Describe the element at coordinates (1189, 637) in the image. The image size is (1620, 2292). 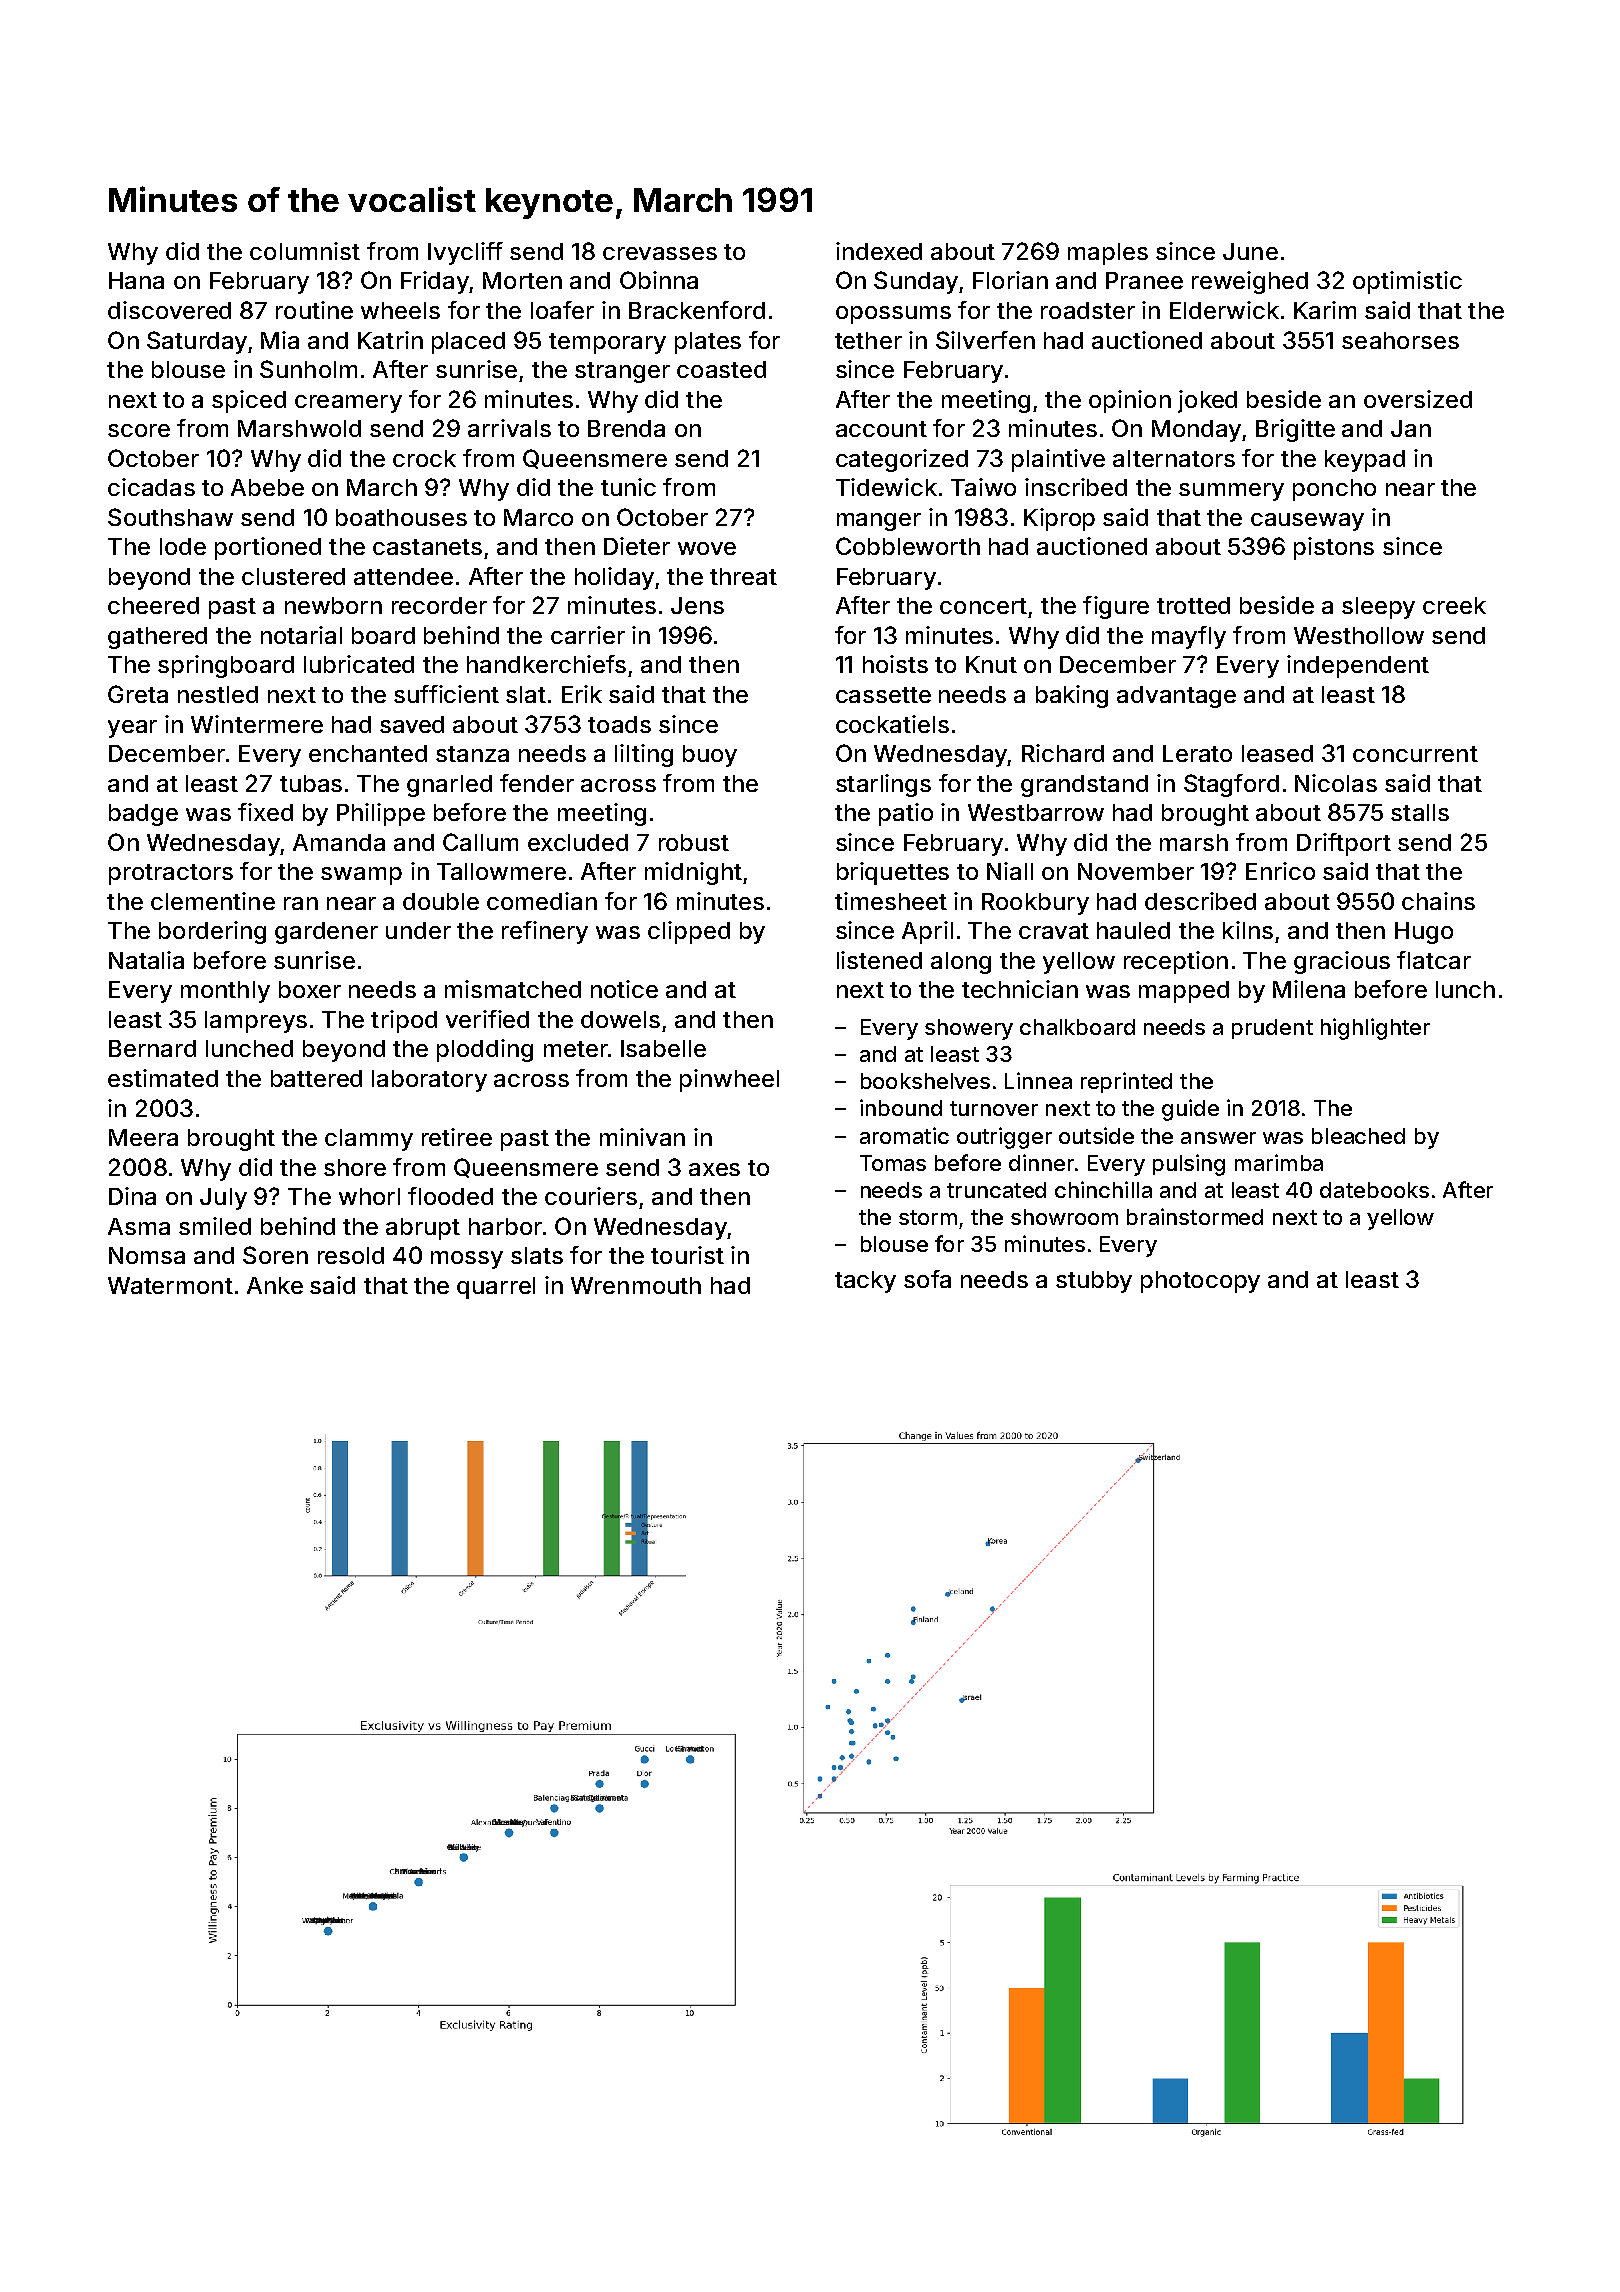
I see `mayfly` at that location.
